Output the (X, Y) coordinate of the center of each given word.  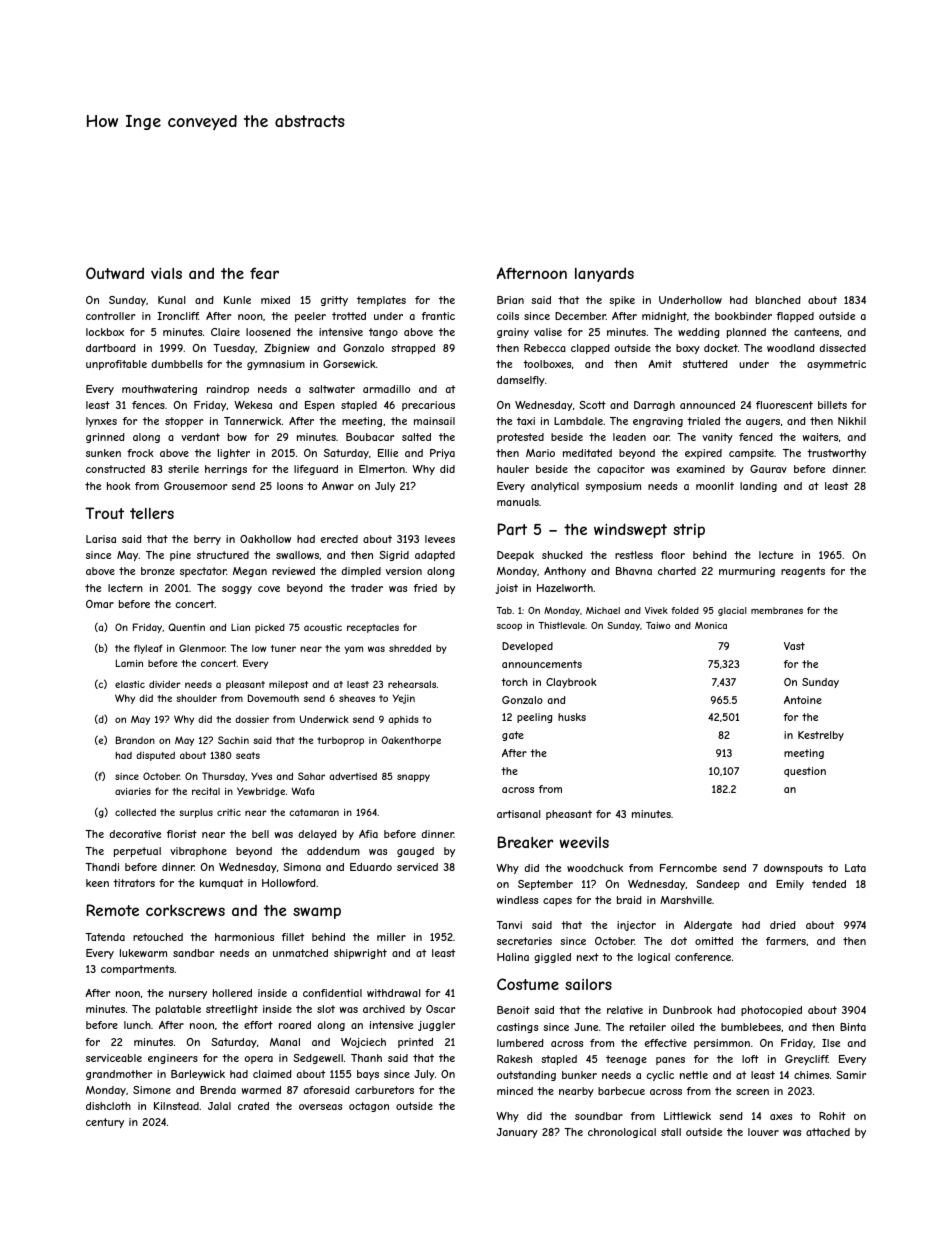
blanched (778, 300)
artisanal (519, 814)
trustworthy (836, 454)
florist (182, 834)
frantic (438, 316)
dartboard (111, 348)
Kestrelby (821, 736)
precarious (428, 406)
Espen (320, 406)
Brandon (135, 740)
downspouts (793, 869)
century (105, 1123)
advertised (353, 776)
